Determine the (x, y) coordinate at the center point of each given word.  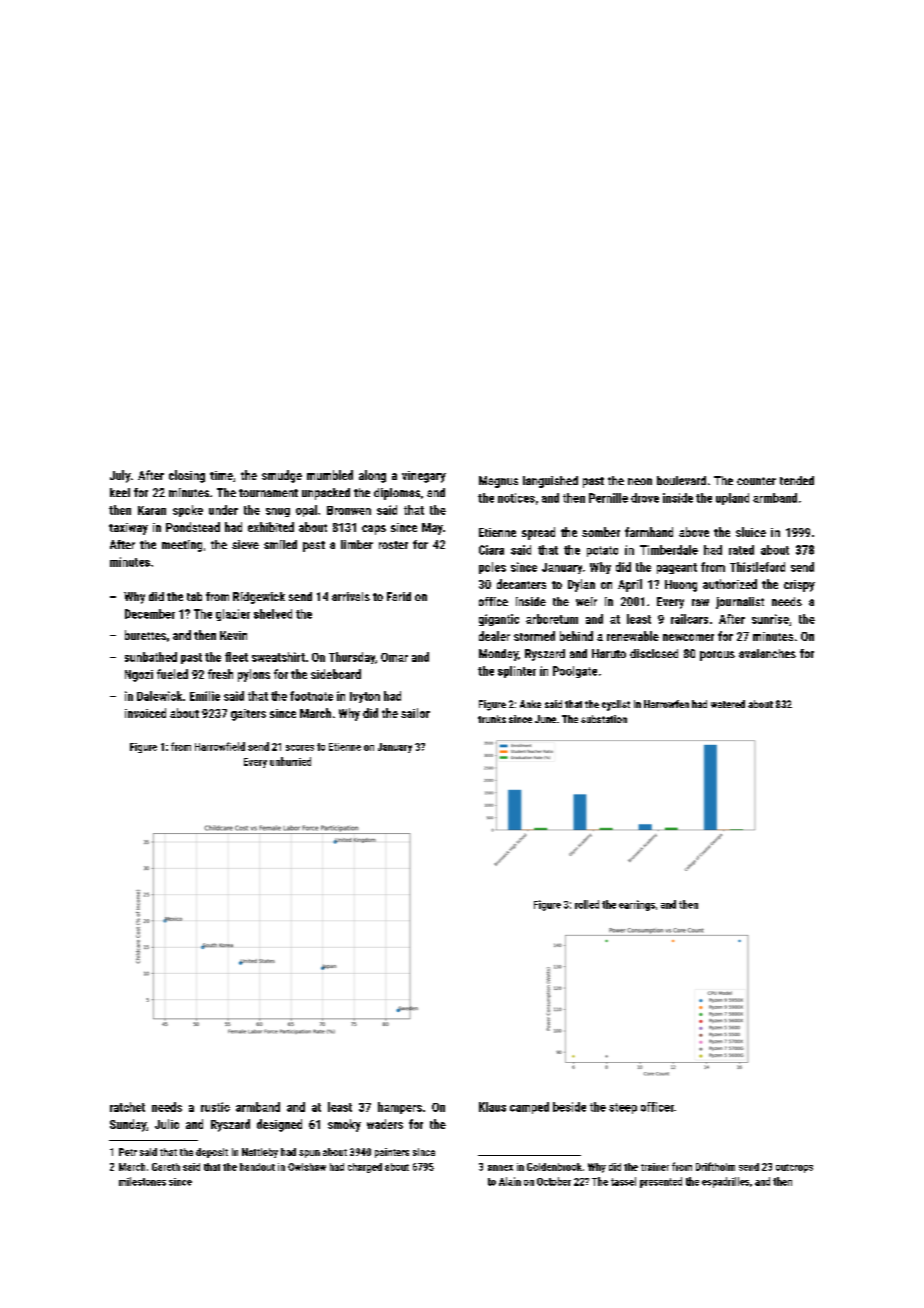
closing (187, 476)
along (372, 476)
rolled (587, 904)
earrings (637, 905)
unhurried (290, 761)
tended (797, 480)
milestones (142, 1181)
